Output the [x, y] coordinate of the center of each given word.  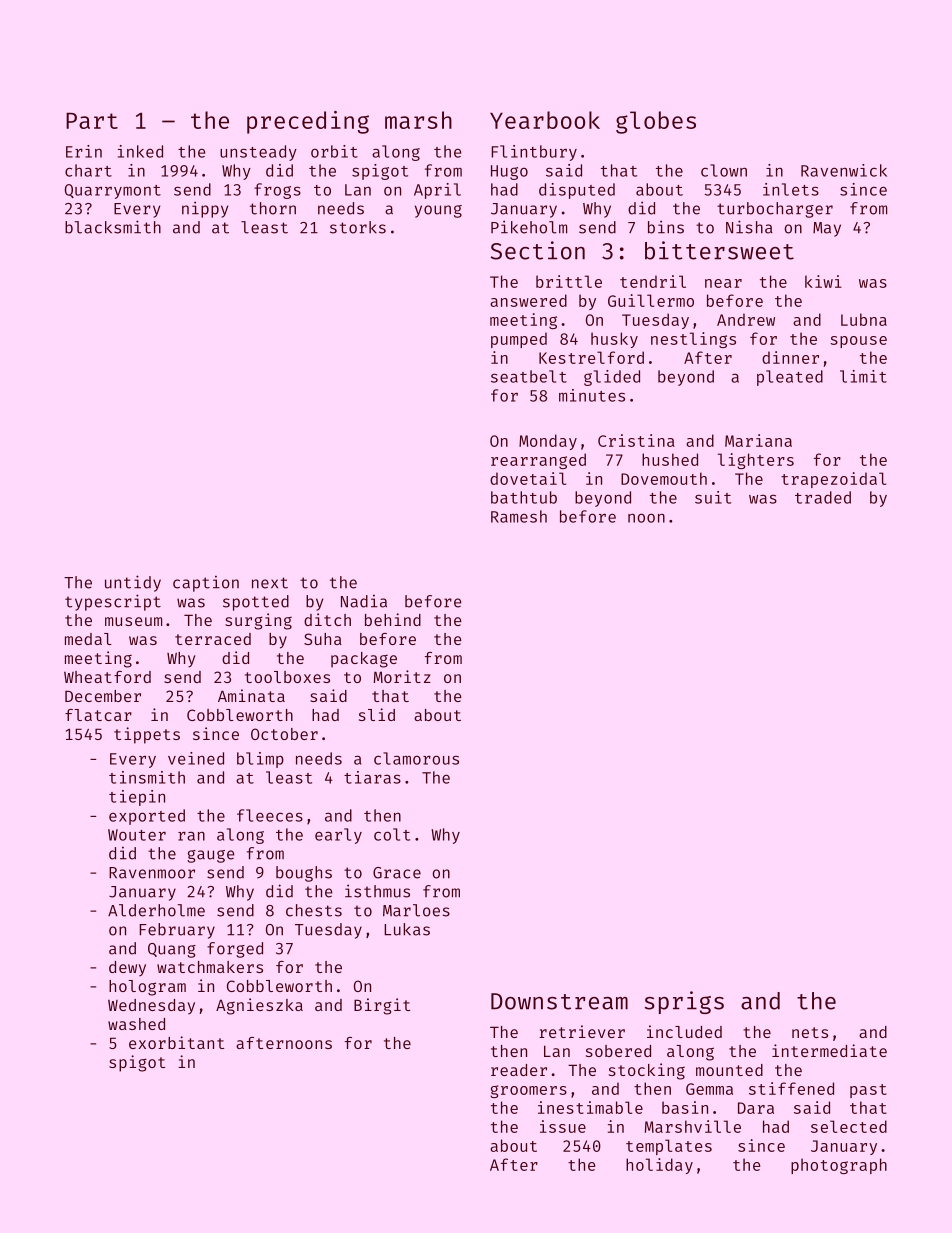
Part [92, 120]
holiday [659, 1166]
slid [377, 714]
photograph [839, 1166]
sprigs [684, 1002]
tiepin [137, 798]
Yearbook [545, 120]
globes [656, 122]
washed [136, 1024]
